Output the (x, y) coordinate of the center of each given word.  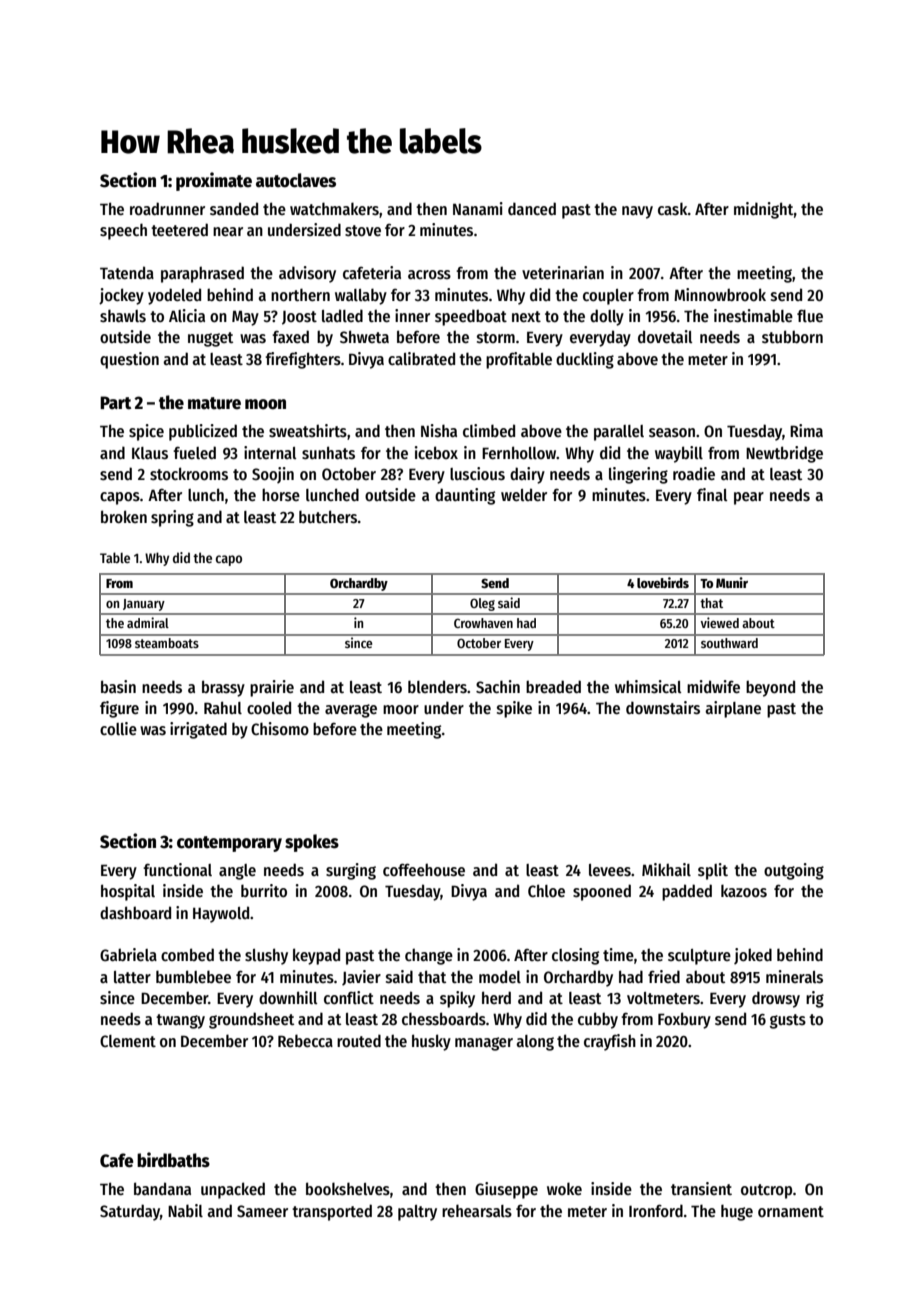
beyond (770, 688)
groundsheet (251, 1020)
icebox (436, 452)
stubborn (792, 336)
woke (564, 1188)
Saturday (130, 1212)
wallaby (361, 296)
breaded (553, 686)
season (672, 432)
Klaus (150, 453)
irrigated (198, 730)
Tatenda (127, 272)
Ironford (656, 1210)
